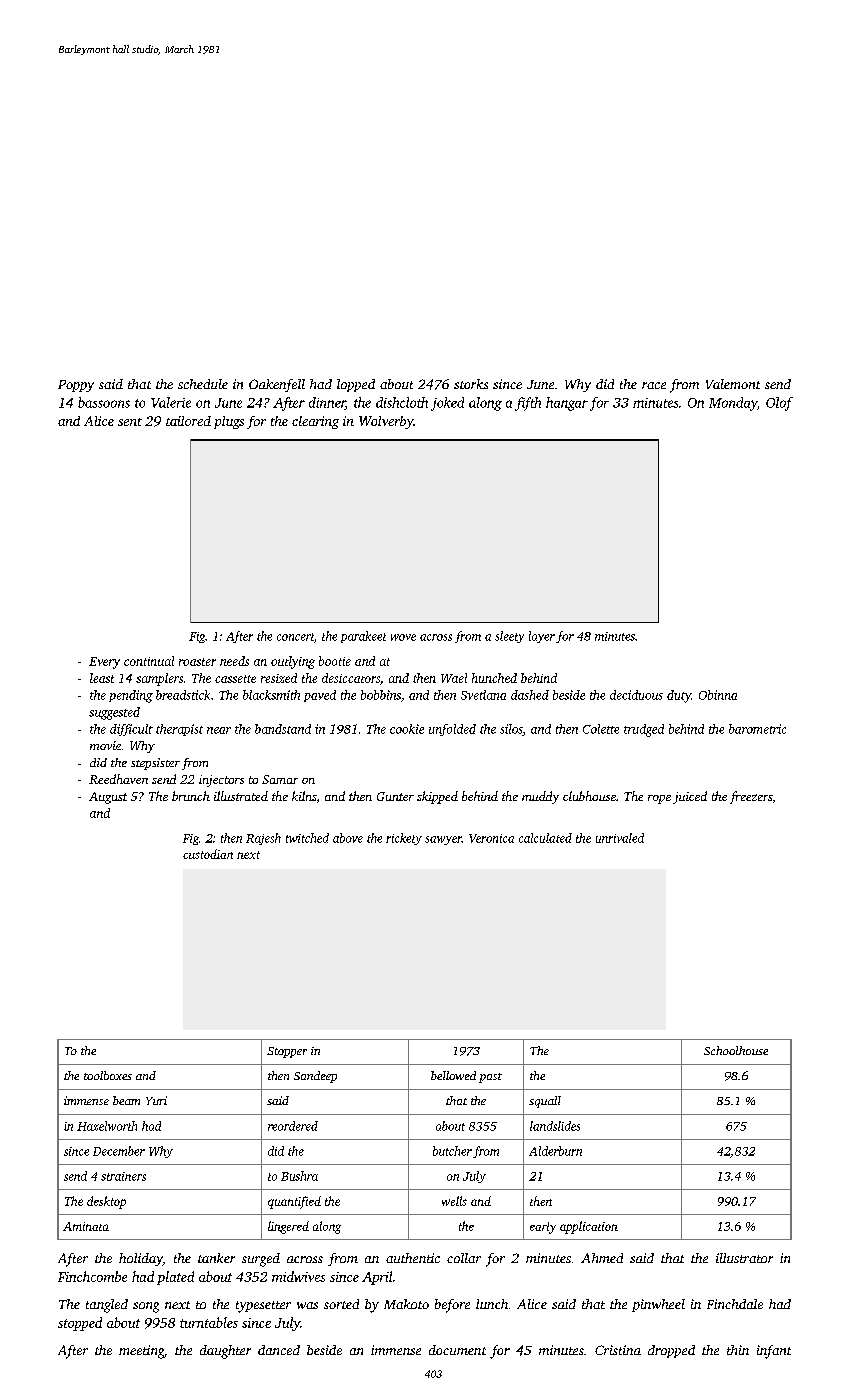 This document has width=849, height=1400. What do you see at coordinates (733, 404) in the document?
I see `Monday` at bounding box center [733, 404].
